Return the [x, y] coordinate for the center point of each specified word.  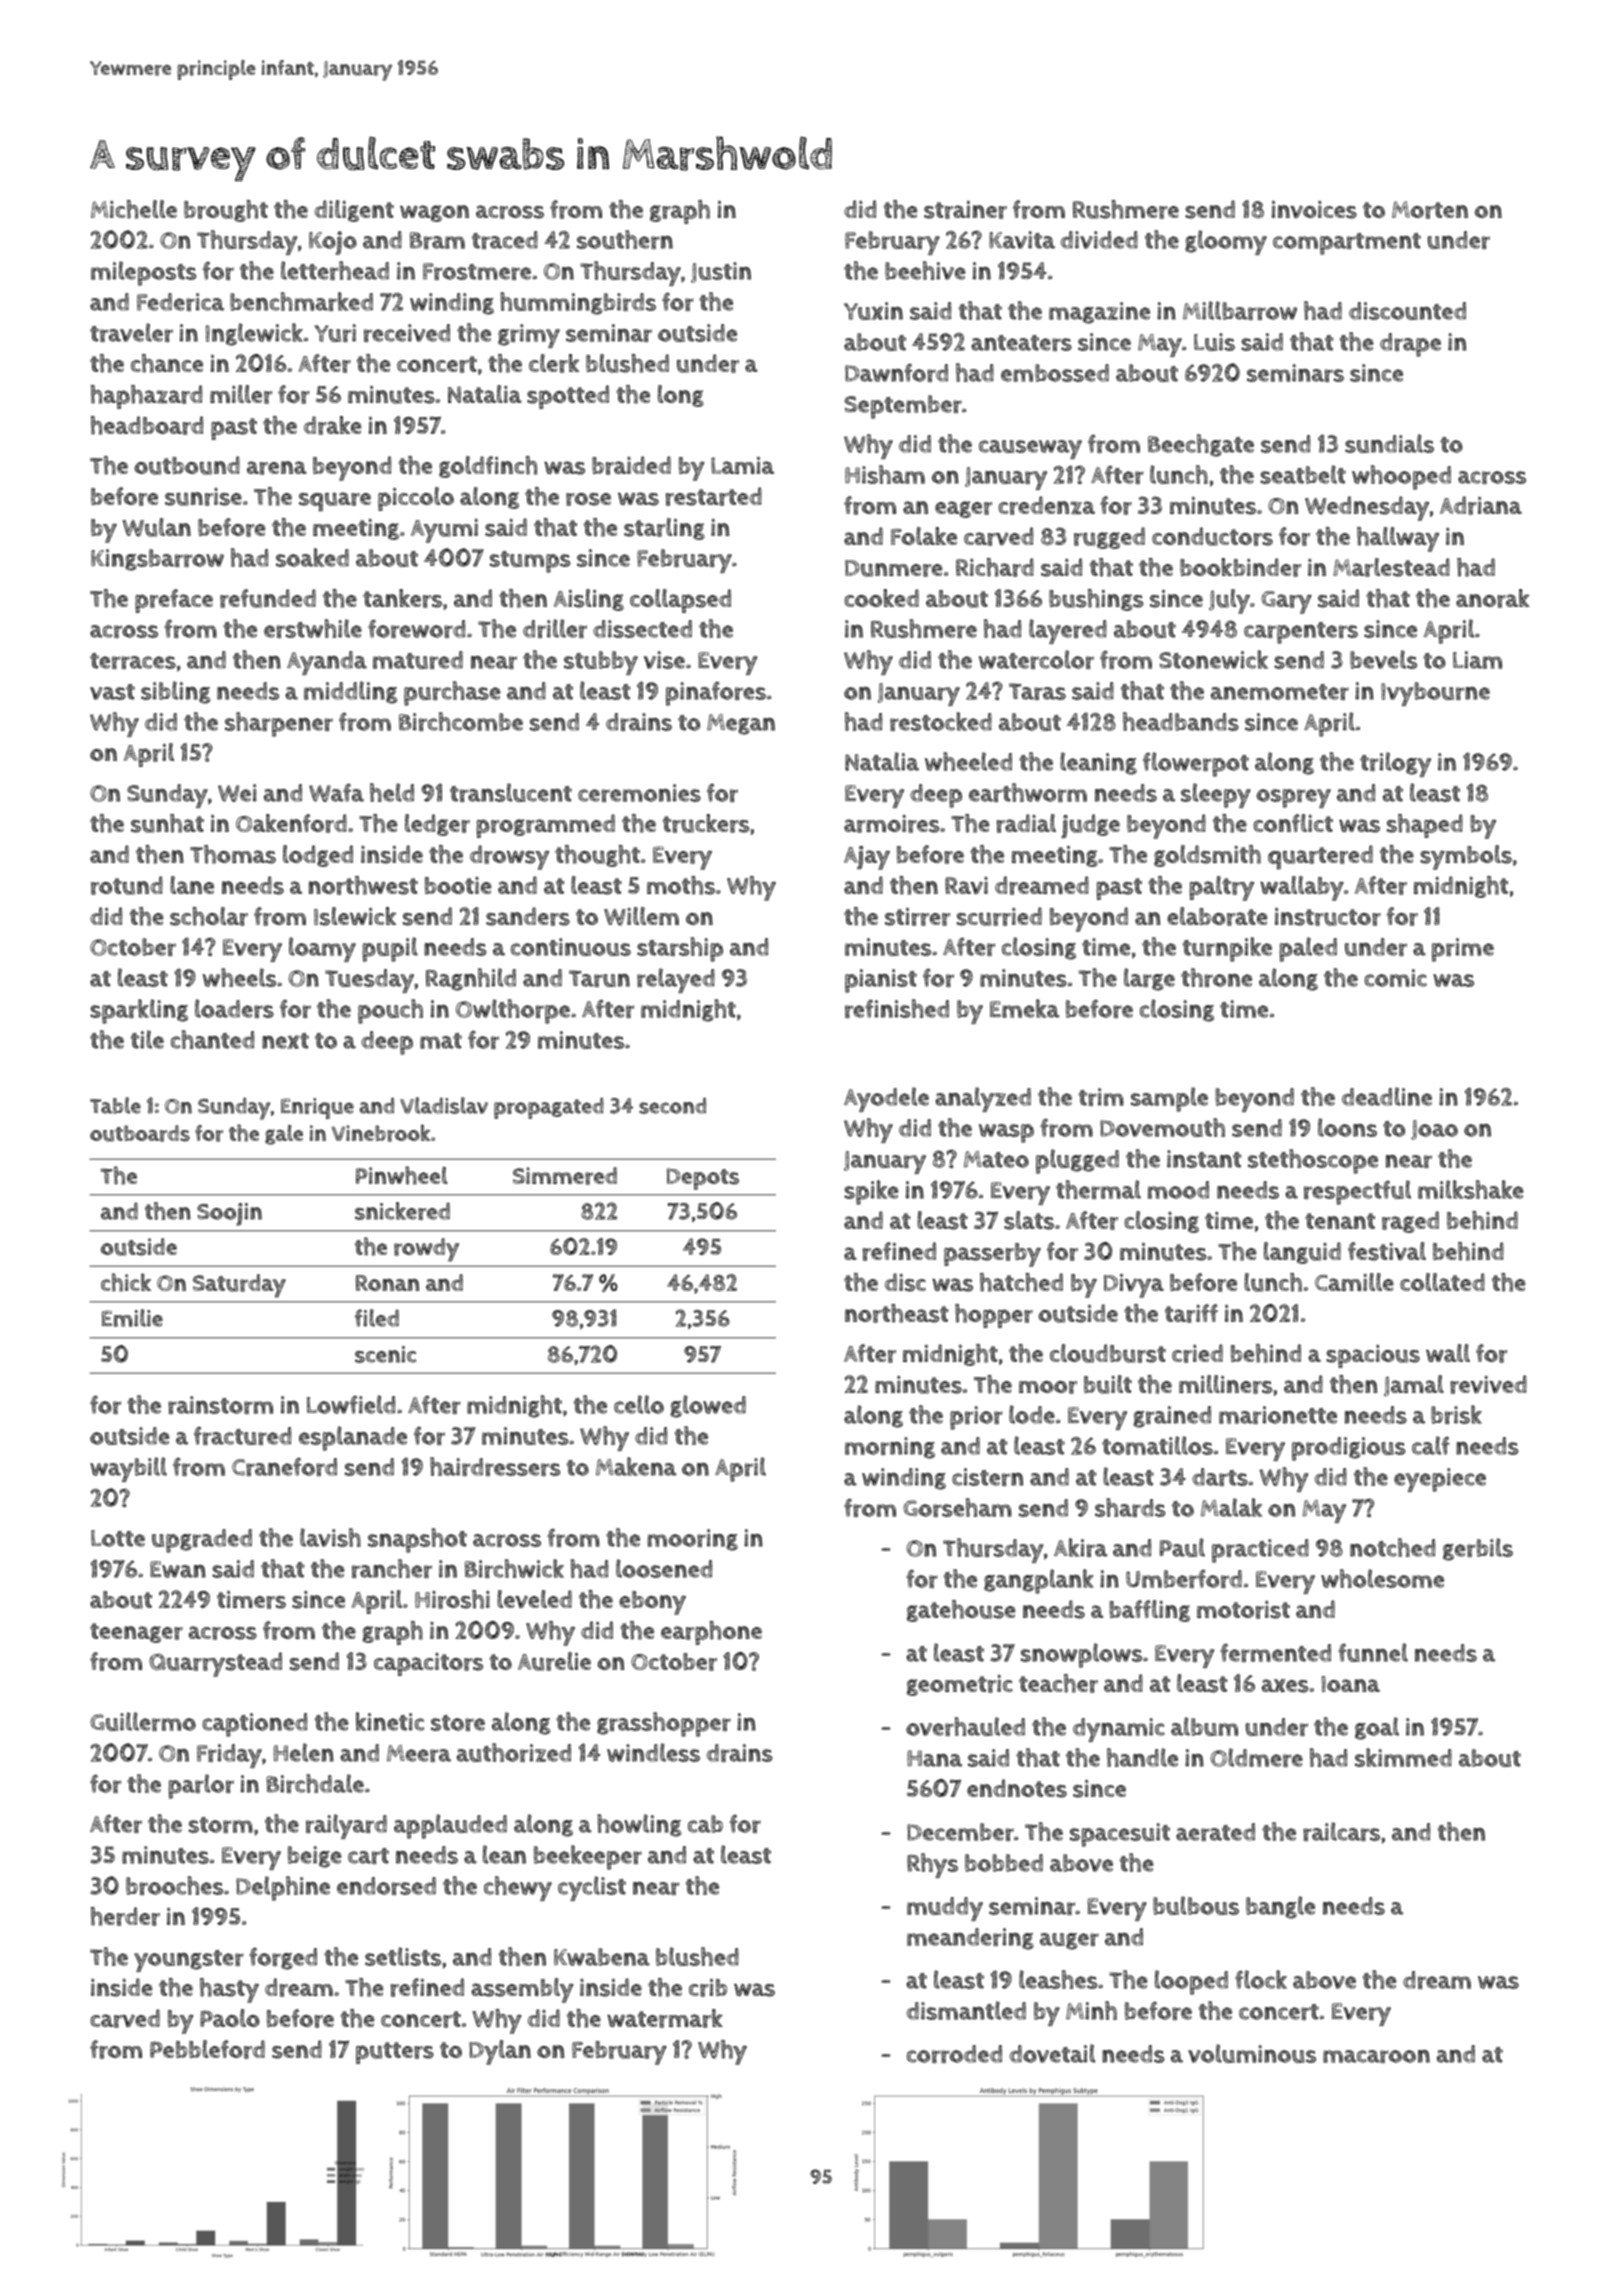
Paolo [230, 2018]
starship [680, 949]
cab [705, 1824]
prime [1463, 950]
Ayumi [444, 531]
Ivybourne [1435, 694]
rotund [127, 885]
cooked [881, 598]
